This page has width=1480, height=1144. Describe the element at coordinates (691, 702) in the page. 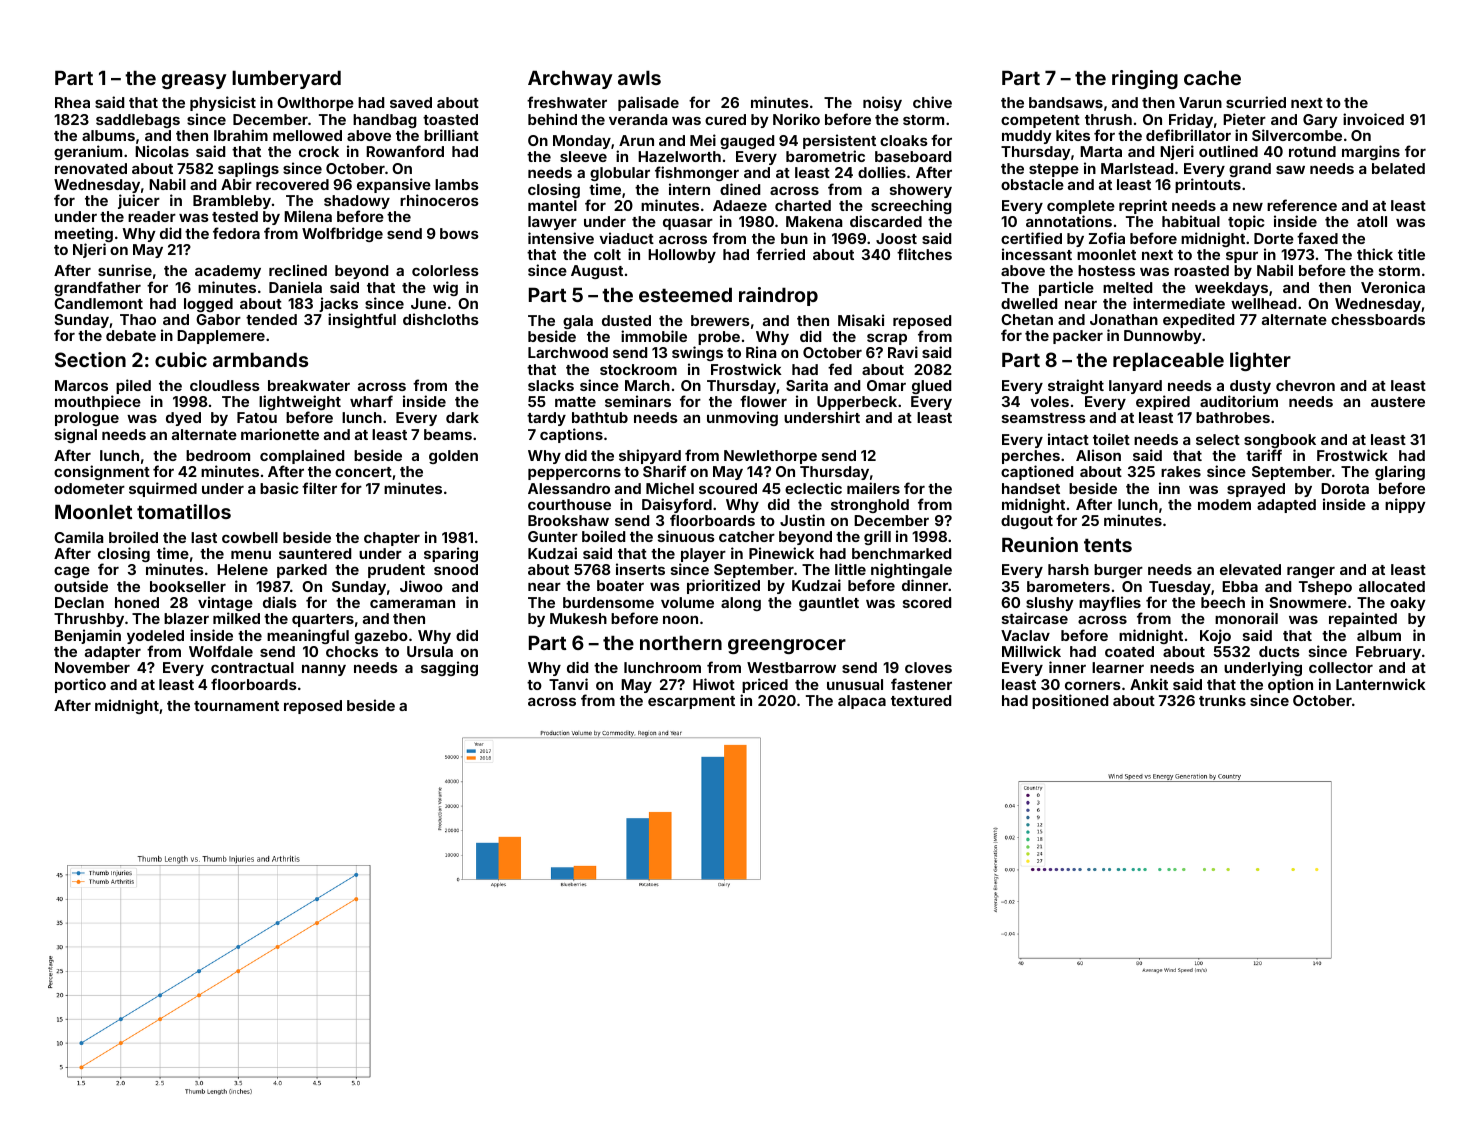

I see `escarpment` at that location.
